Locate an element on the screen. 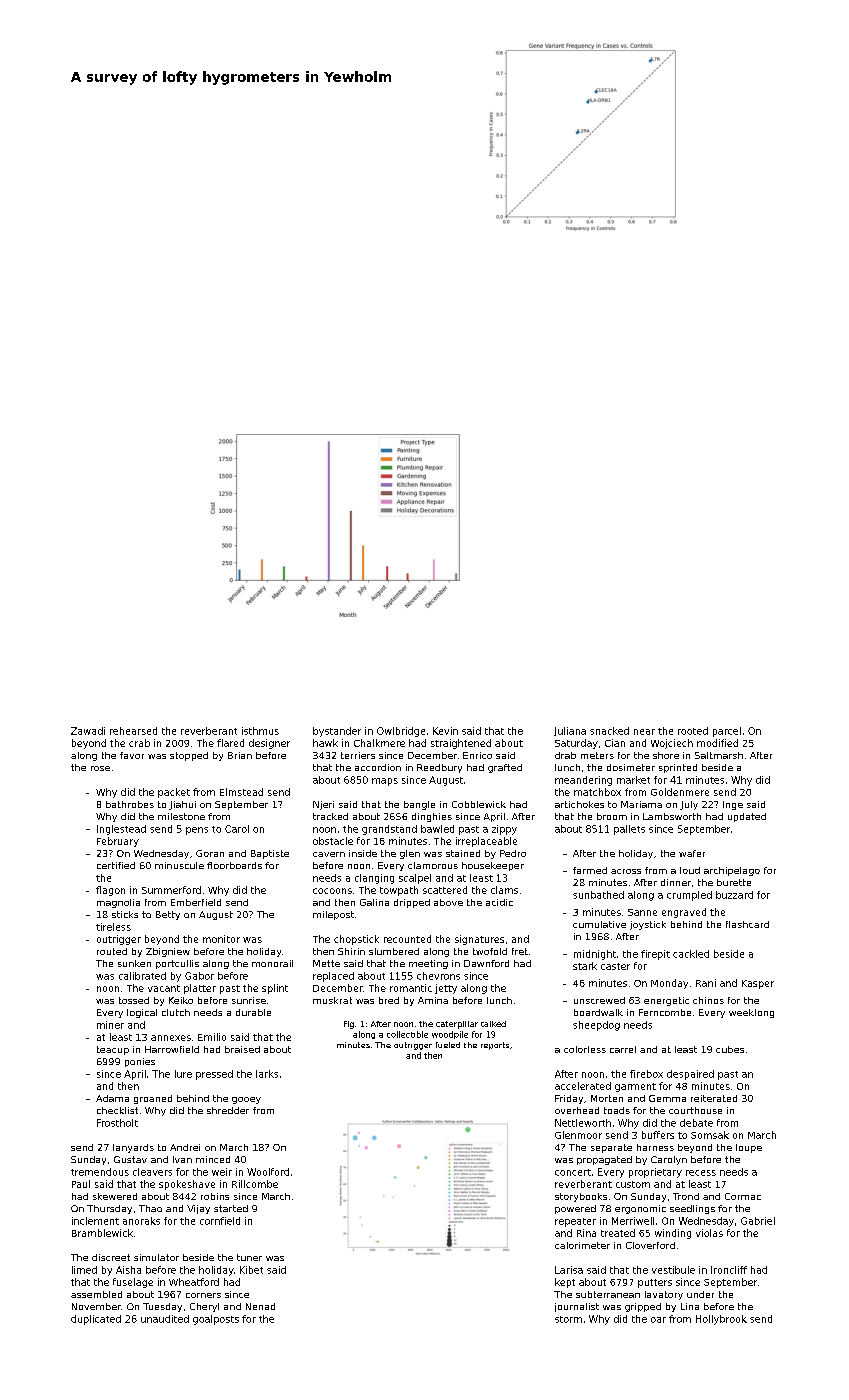  cackled is located at coordinates (691, 954).
